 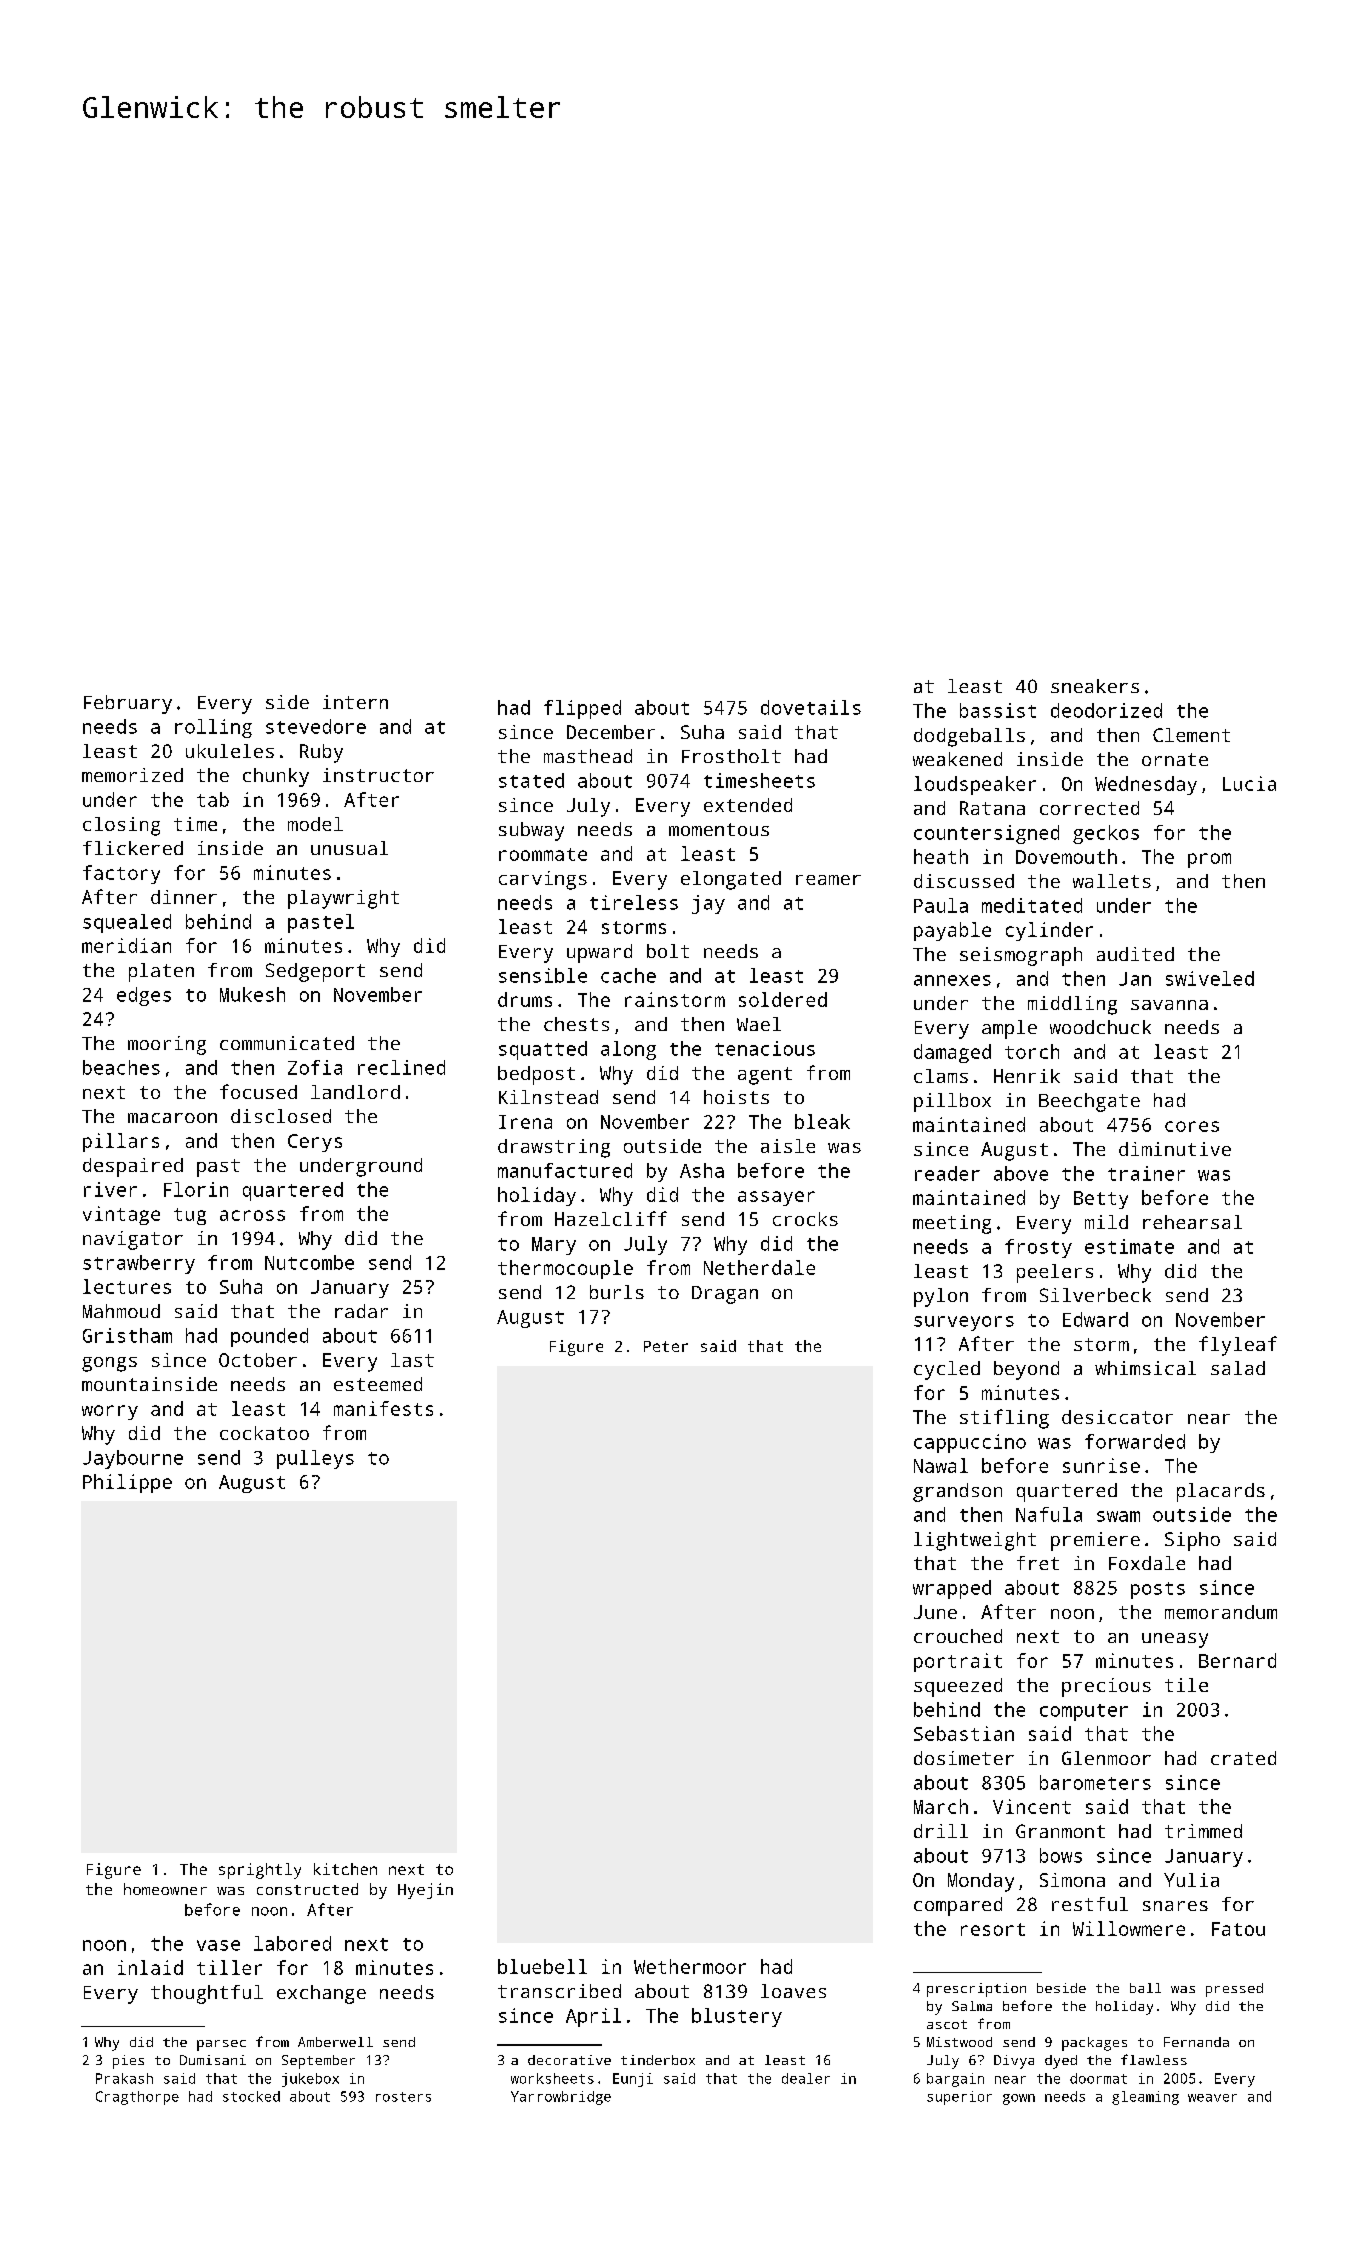 What do you see at coordinates (531, 780) in the image?
I see `stated` at bounding box center [531, 780].
